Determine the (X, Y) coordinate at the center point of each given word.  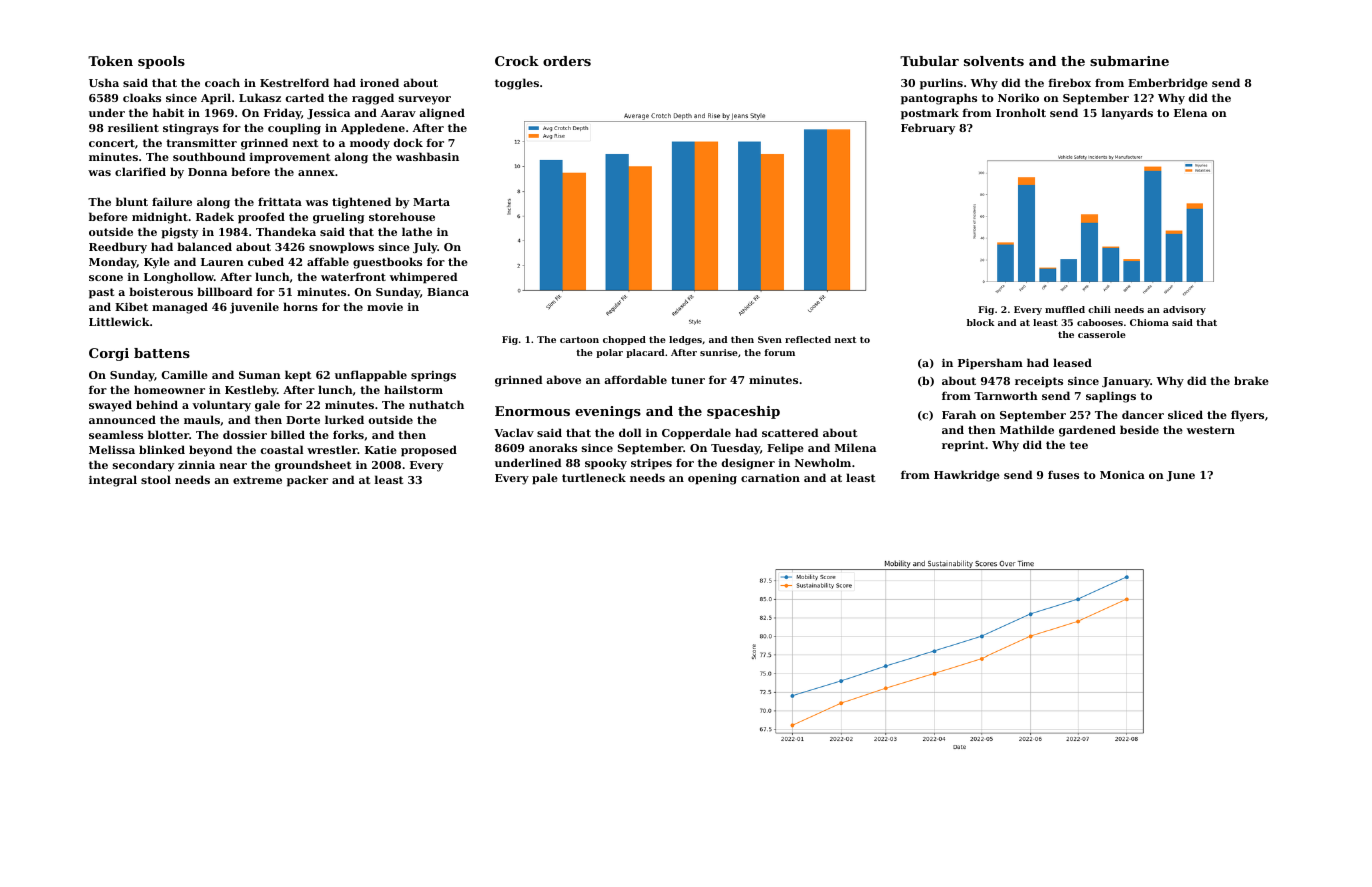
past (101, 293)
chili (1099, 309)
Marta (431, 202)
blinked (162, 449)
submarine (1129, 61)
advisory (1184, 310)
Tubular (929, 61)
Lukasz (260, 97)
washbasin (427, 156)
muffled (1065, 309)
